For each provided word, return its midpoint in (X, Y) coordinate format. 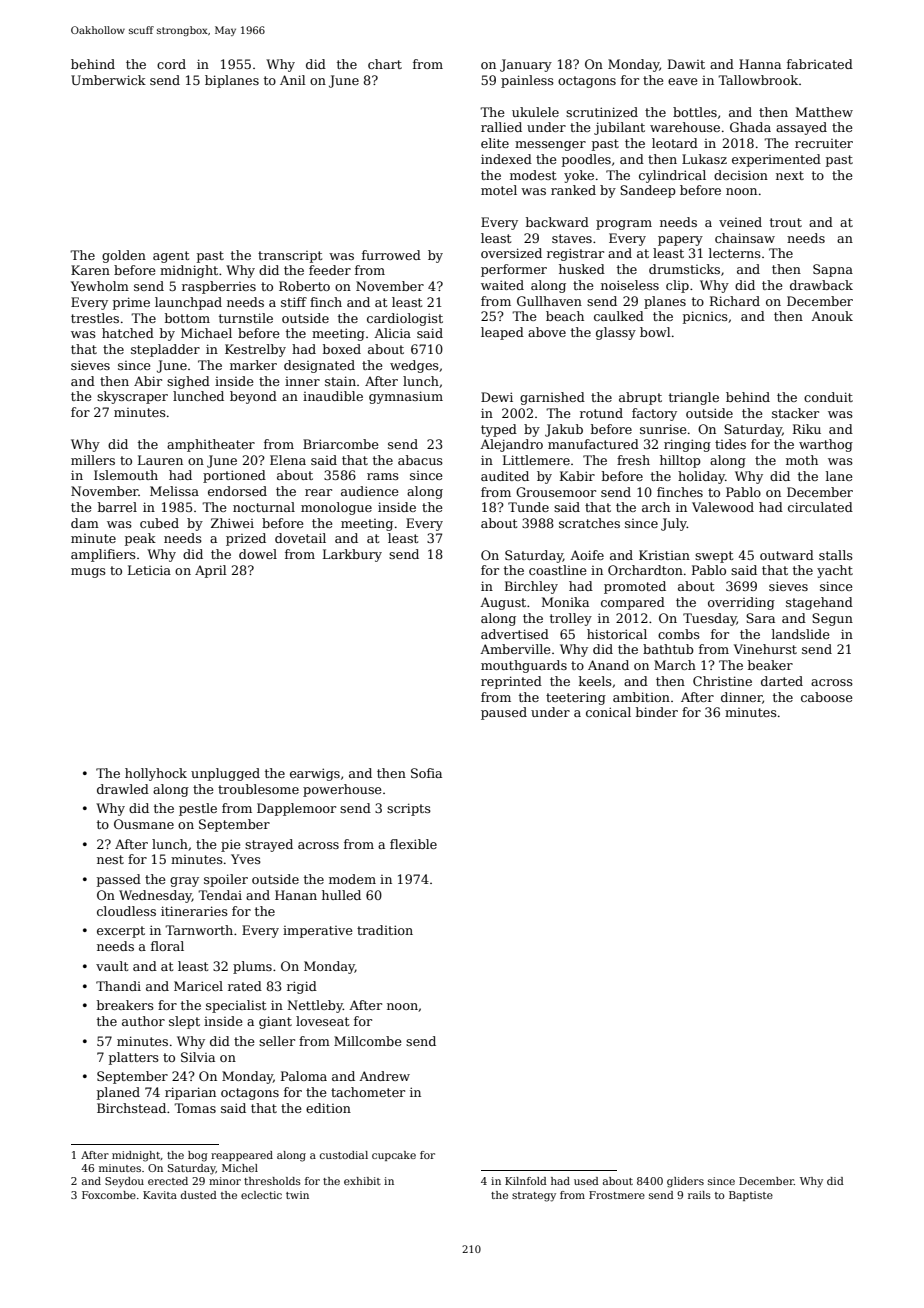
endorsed (237, 491)
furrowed (391, 255)
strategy (534, 1197)
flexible (413, 844)
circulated (820, 507)
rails (699, 1195)
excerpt (121, 932)
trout (786, 222)
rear (318, 492)
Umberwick (108, 80)
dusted (199, 1195)
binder (657, 712)
